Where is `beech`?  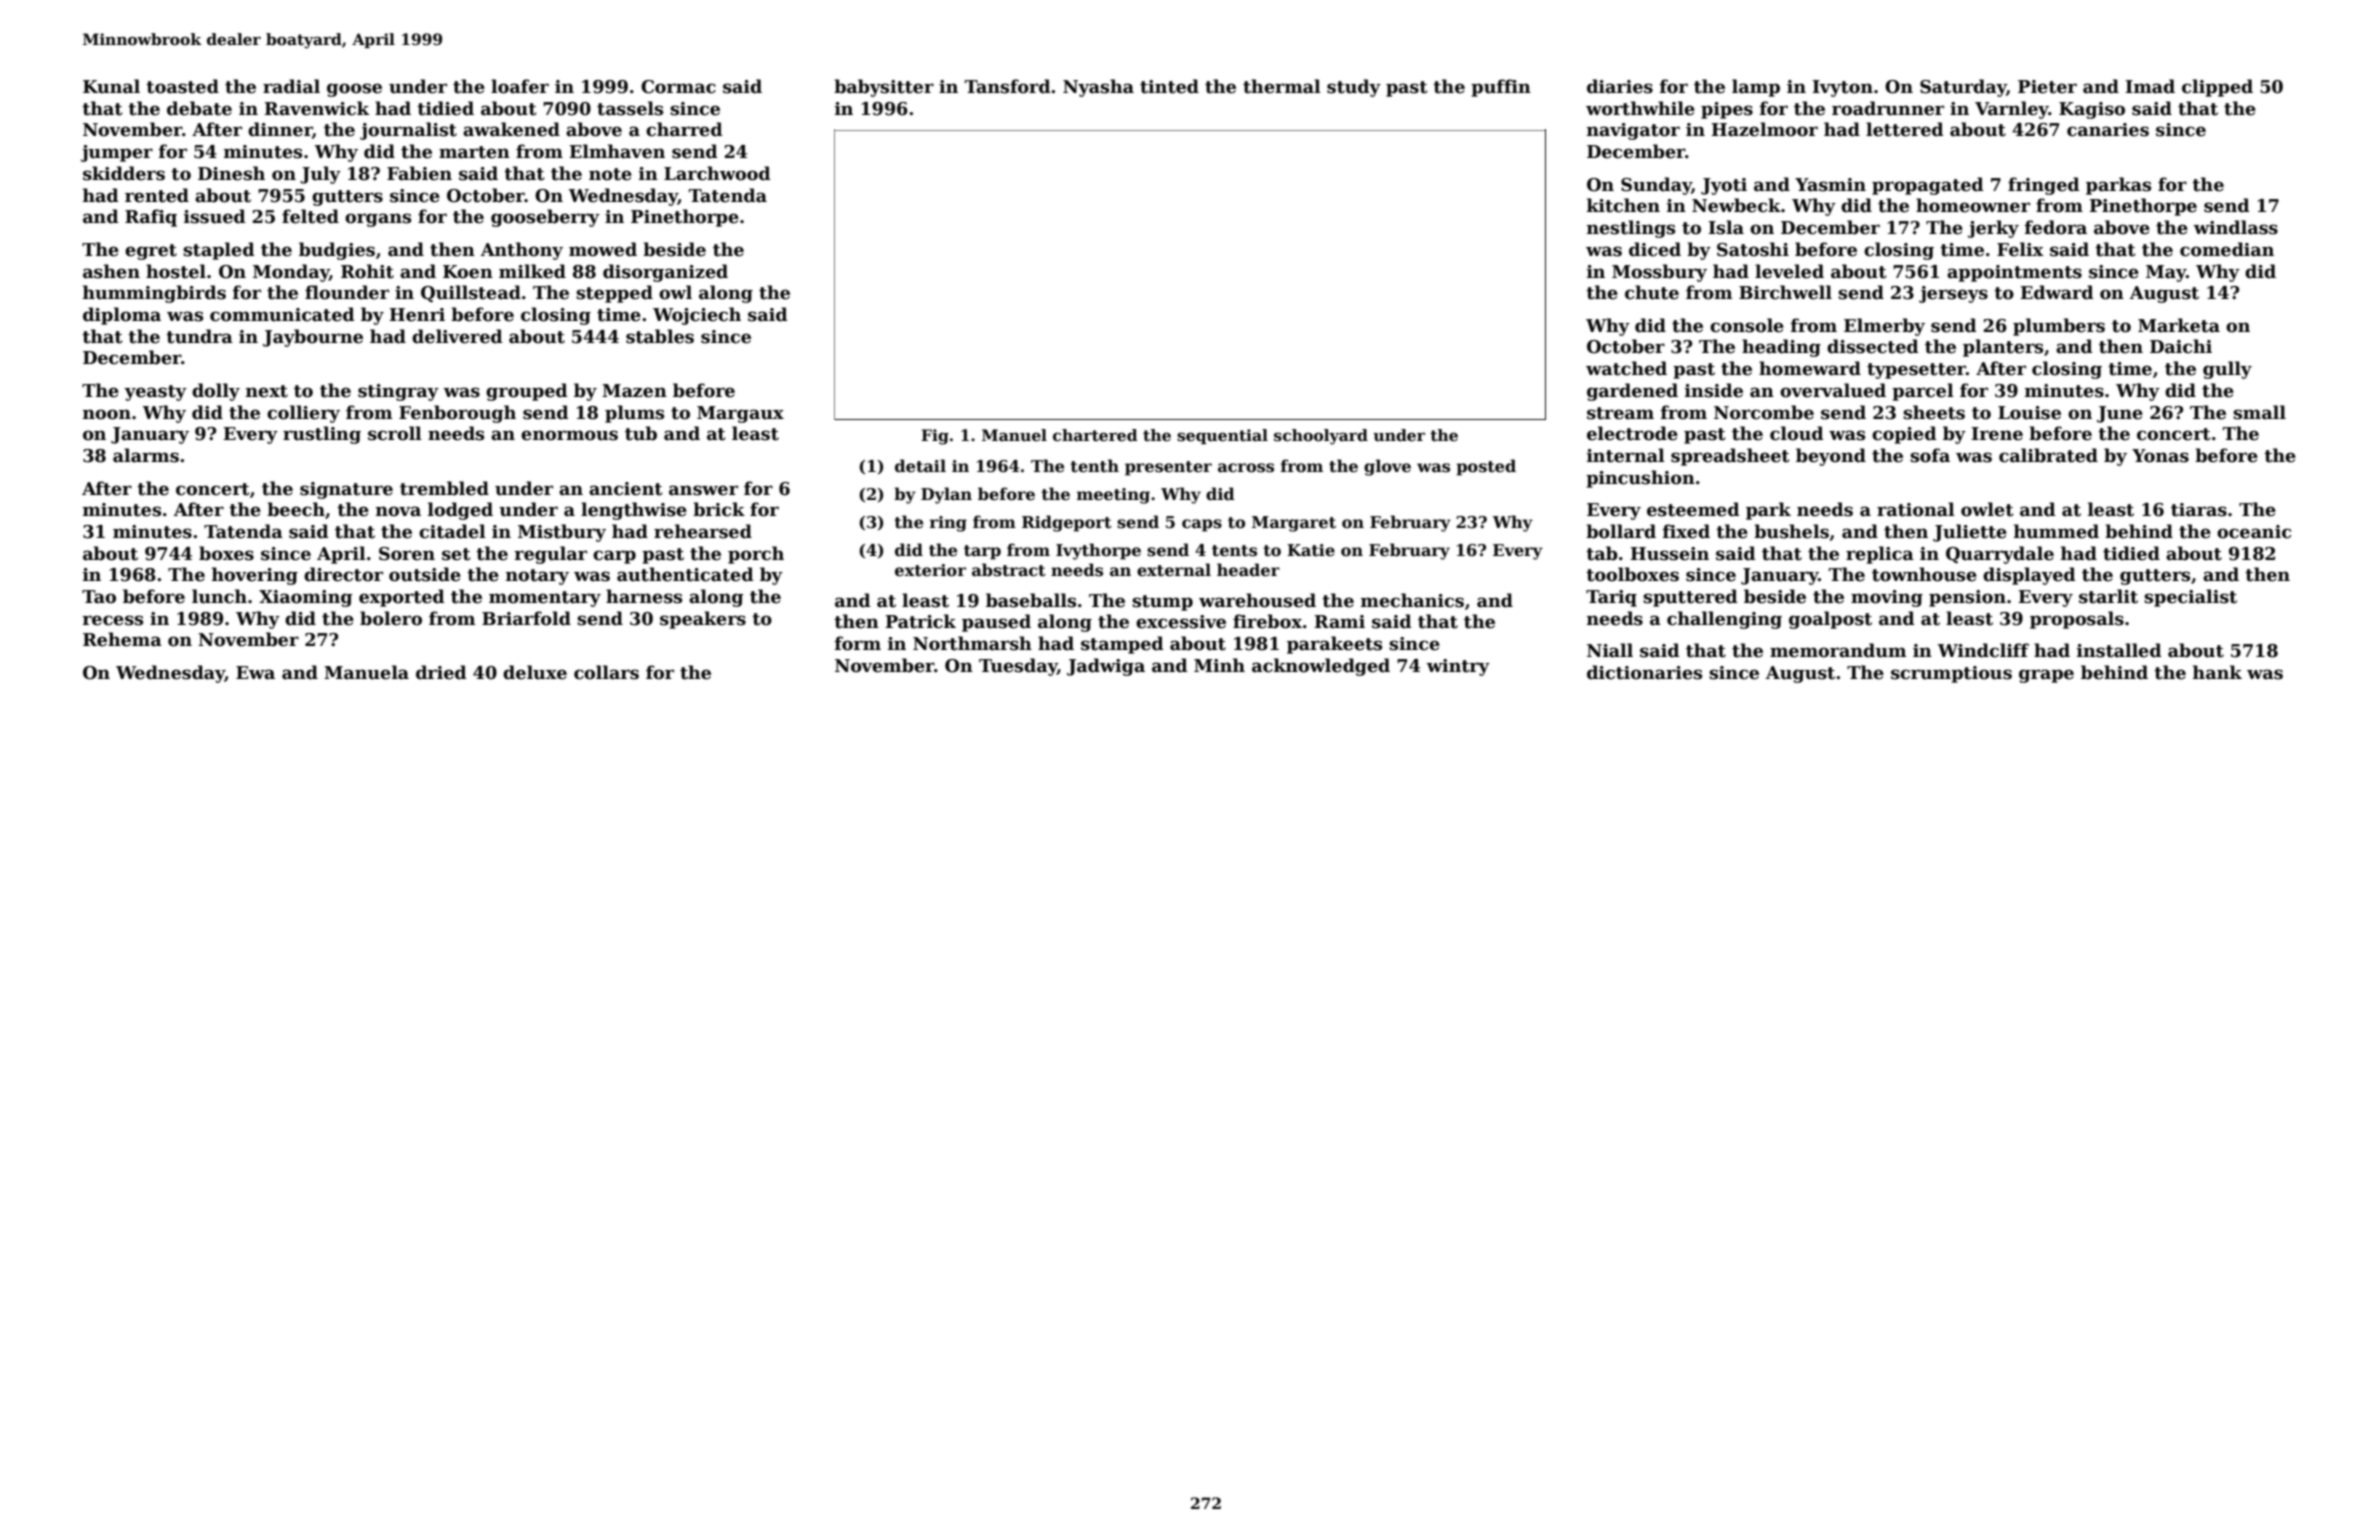
beech is located at coordinates (296, 509).
